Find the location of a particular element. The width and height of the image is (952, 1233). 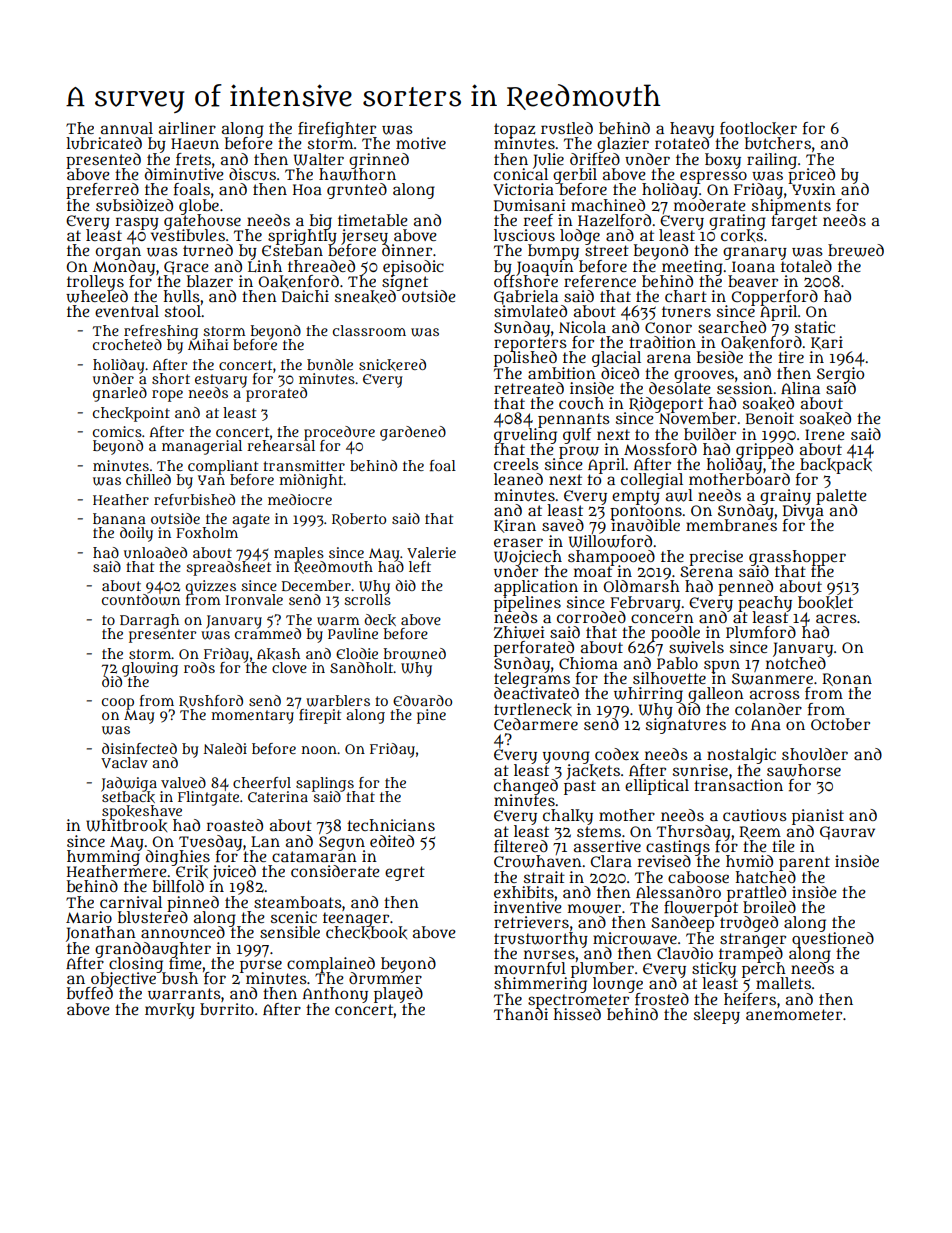

Tuesday is located at coordinates (210, 842).
